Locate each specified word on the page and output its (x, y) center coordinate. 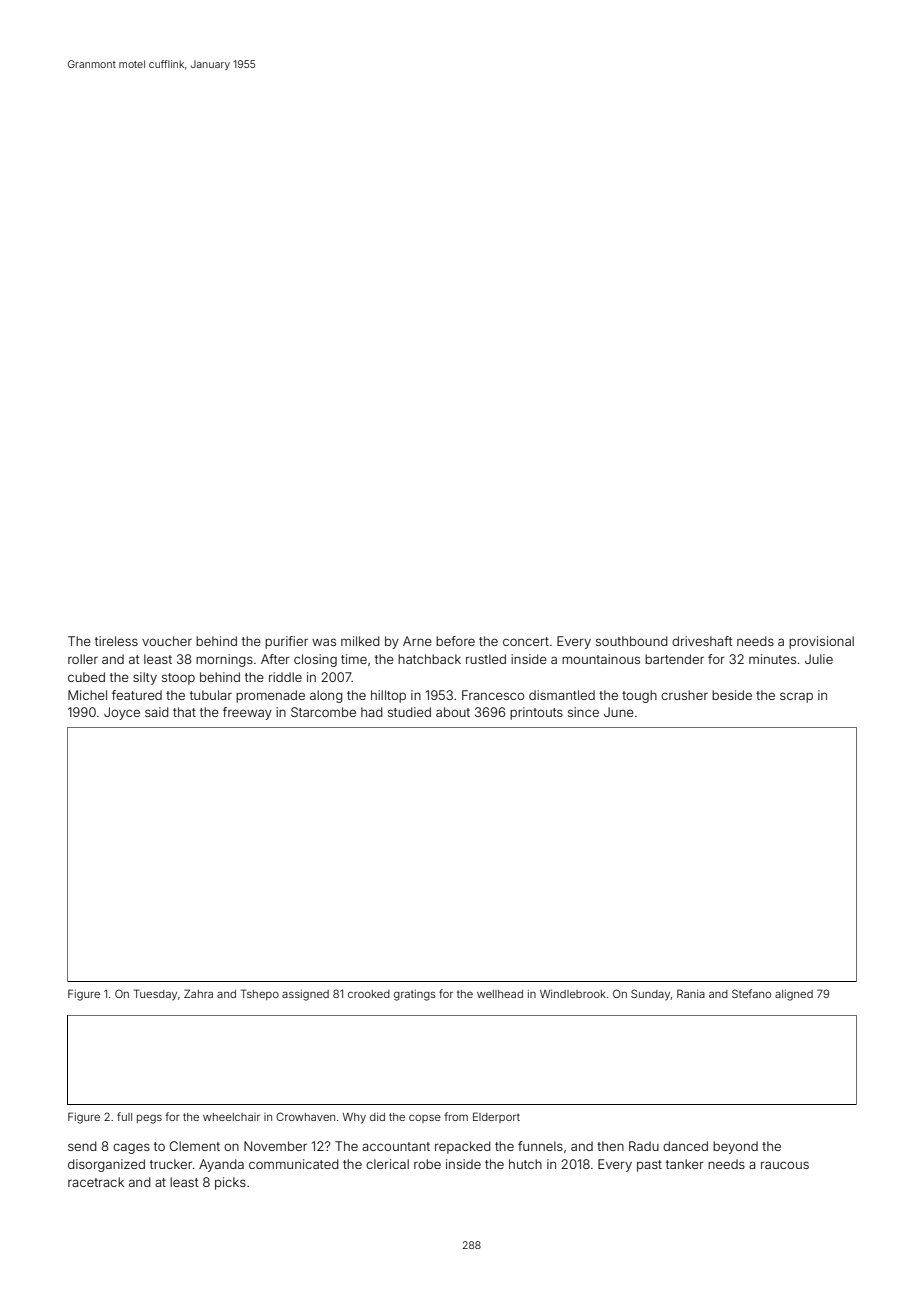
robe (427, 1164)
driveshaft (702, 641)
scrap (796, 697)
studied (409, 712)
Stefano (751, 993)
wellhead (500, 994)
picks (230, 1183)
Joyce (122, 713)
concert (526, 641)
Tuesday (155, 995)
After (275, 659)
